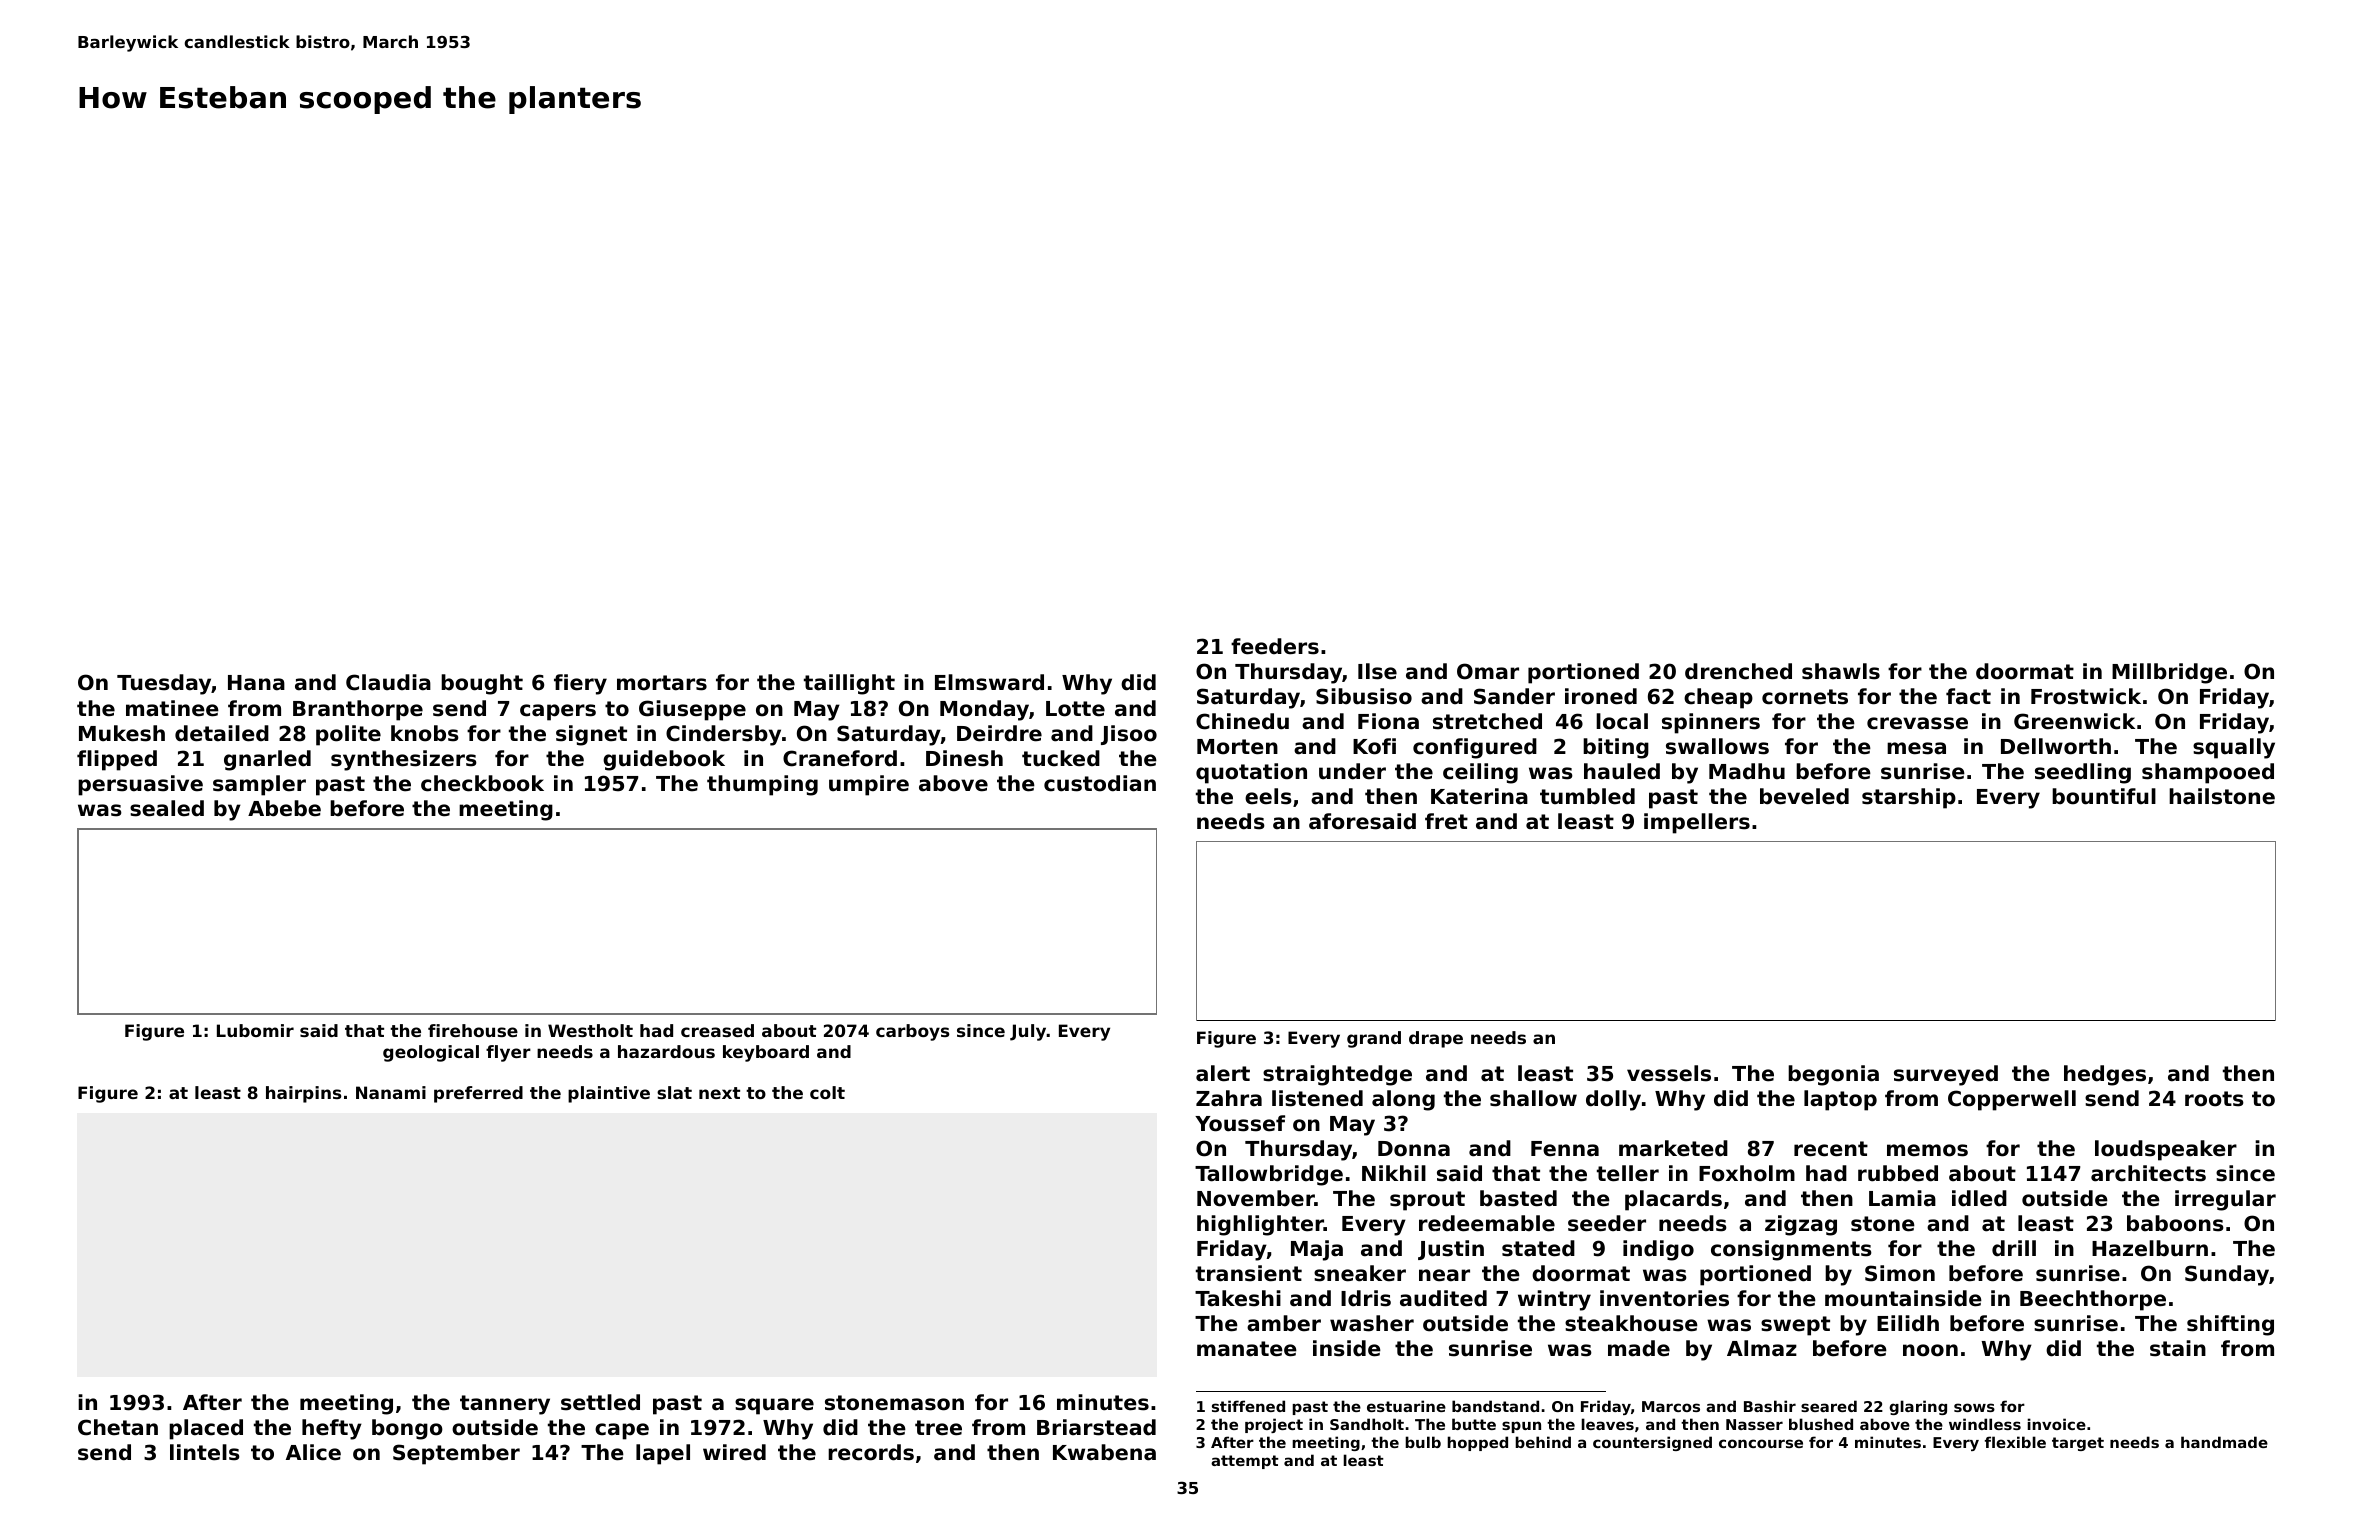  I want to click on shawls, so click(1841, 671).
